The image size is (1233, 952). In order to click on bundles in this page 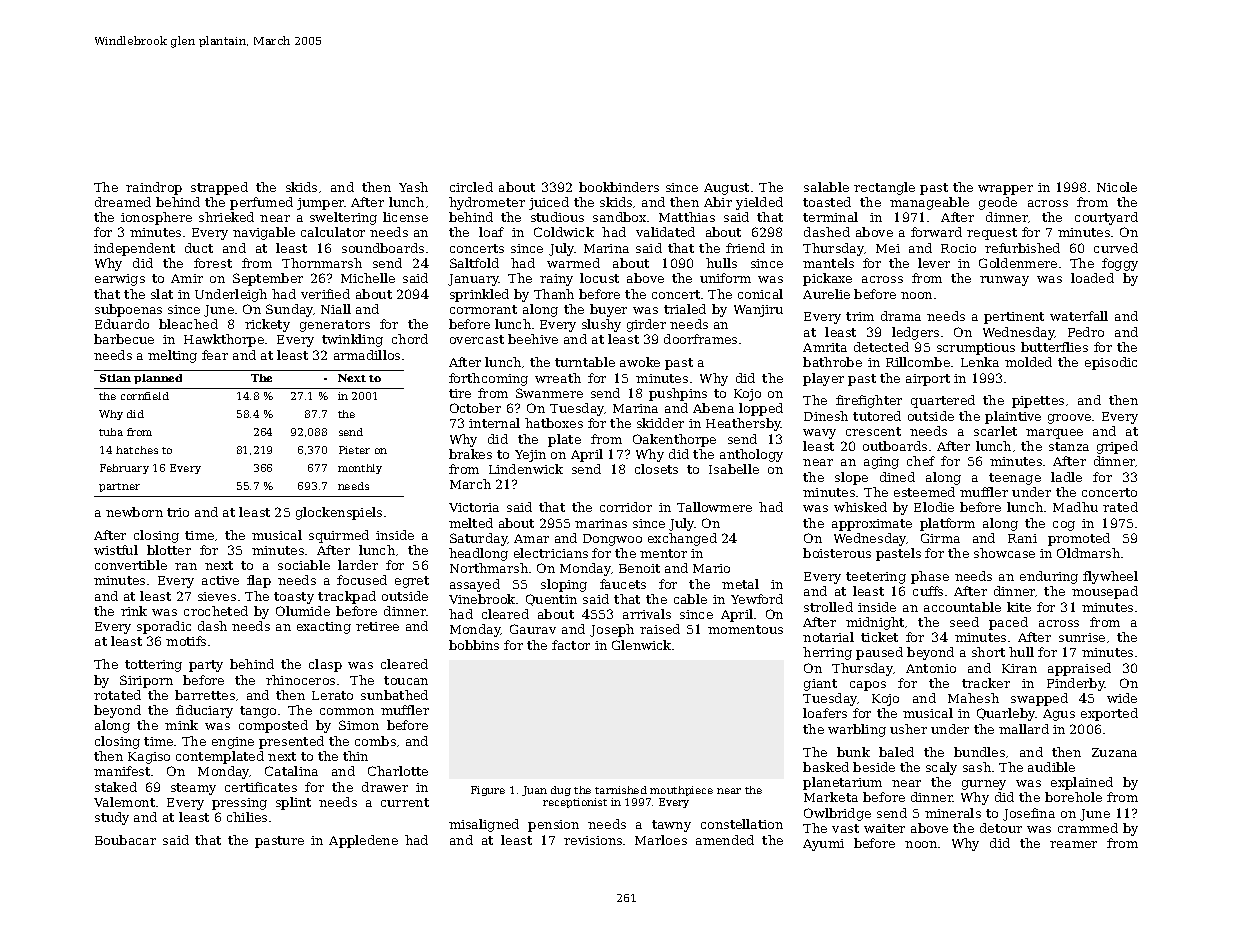, I will do `click(979, 752)`.
